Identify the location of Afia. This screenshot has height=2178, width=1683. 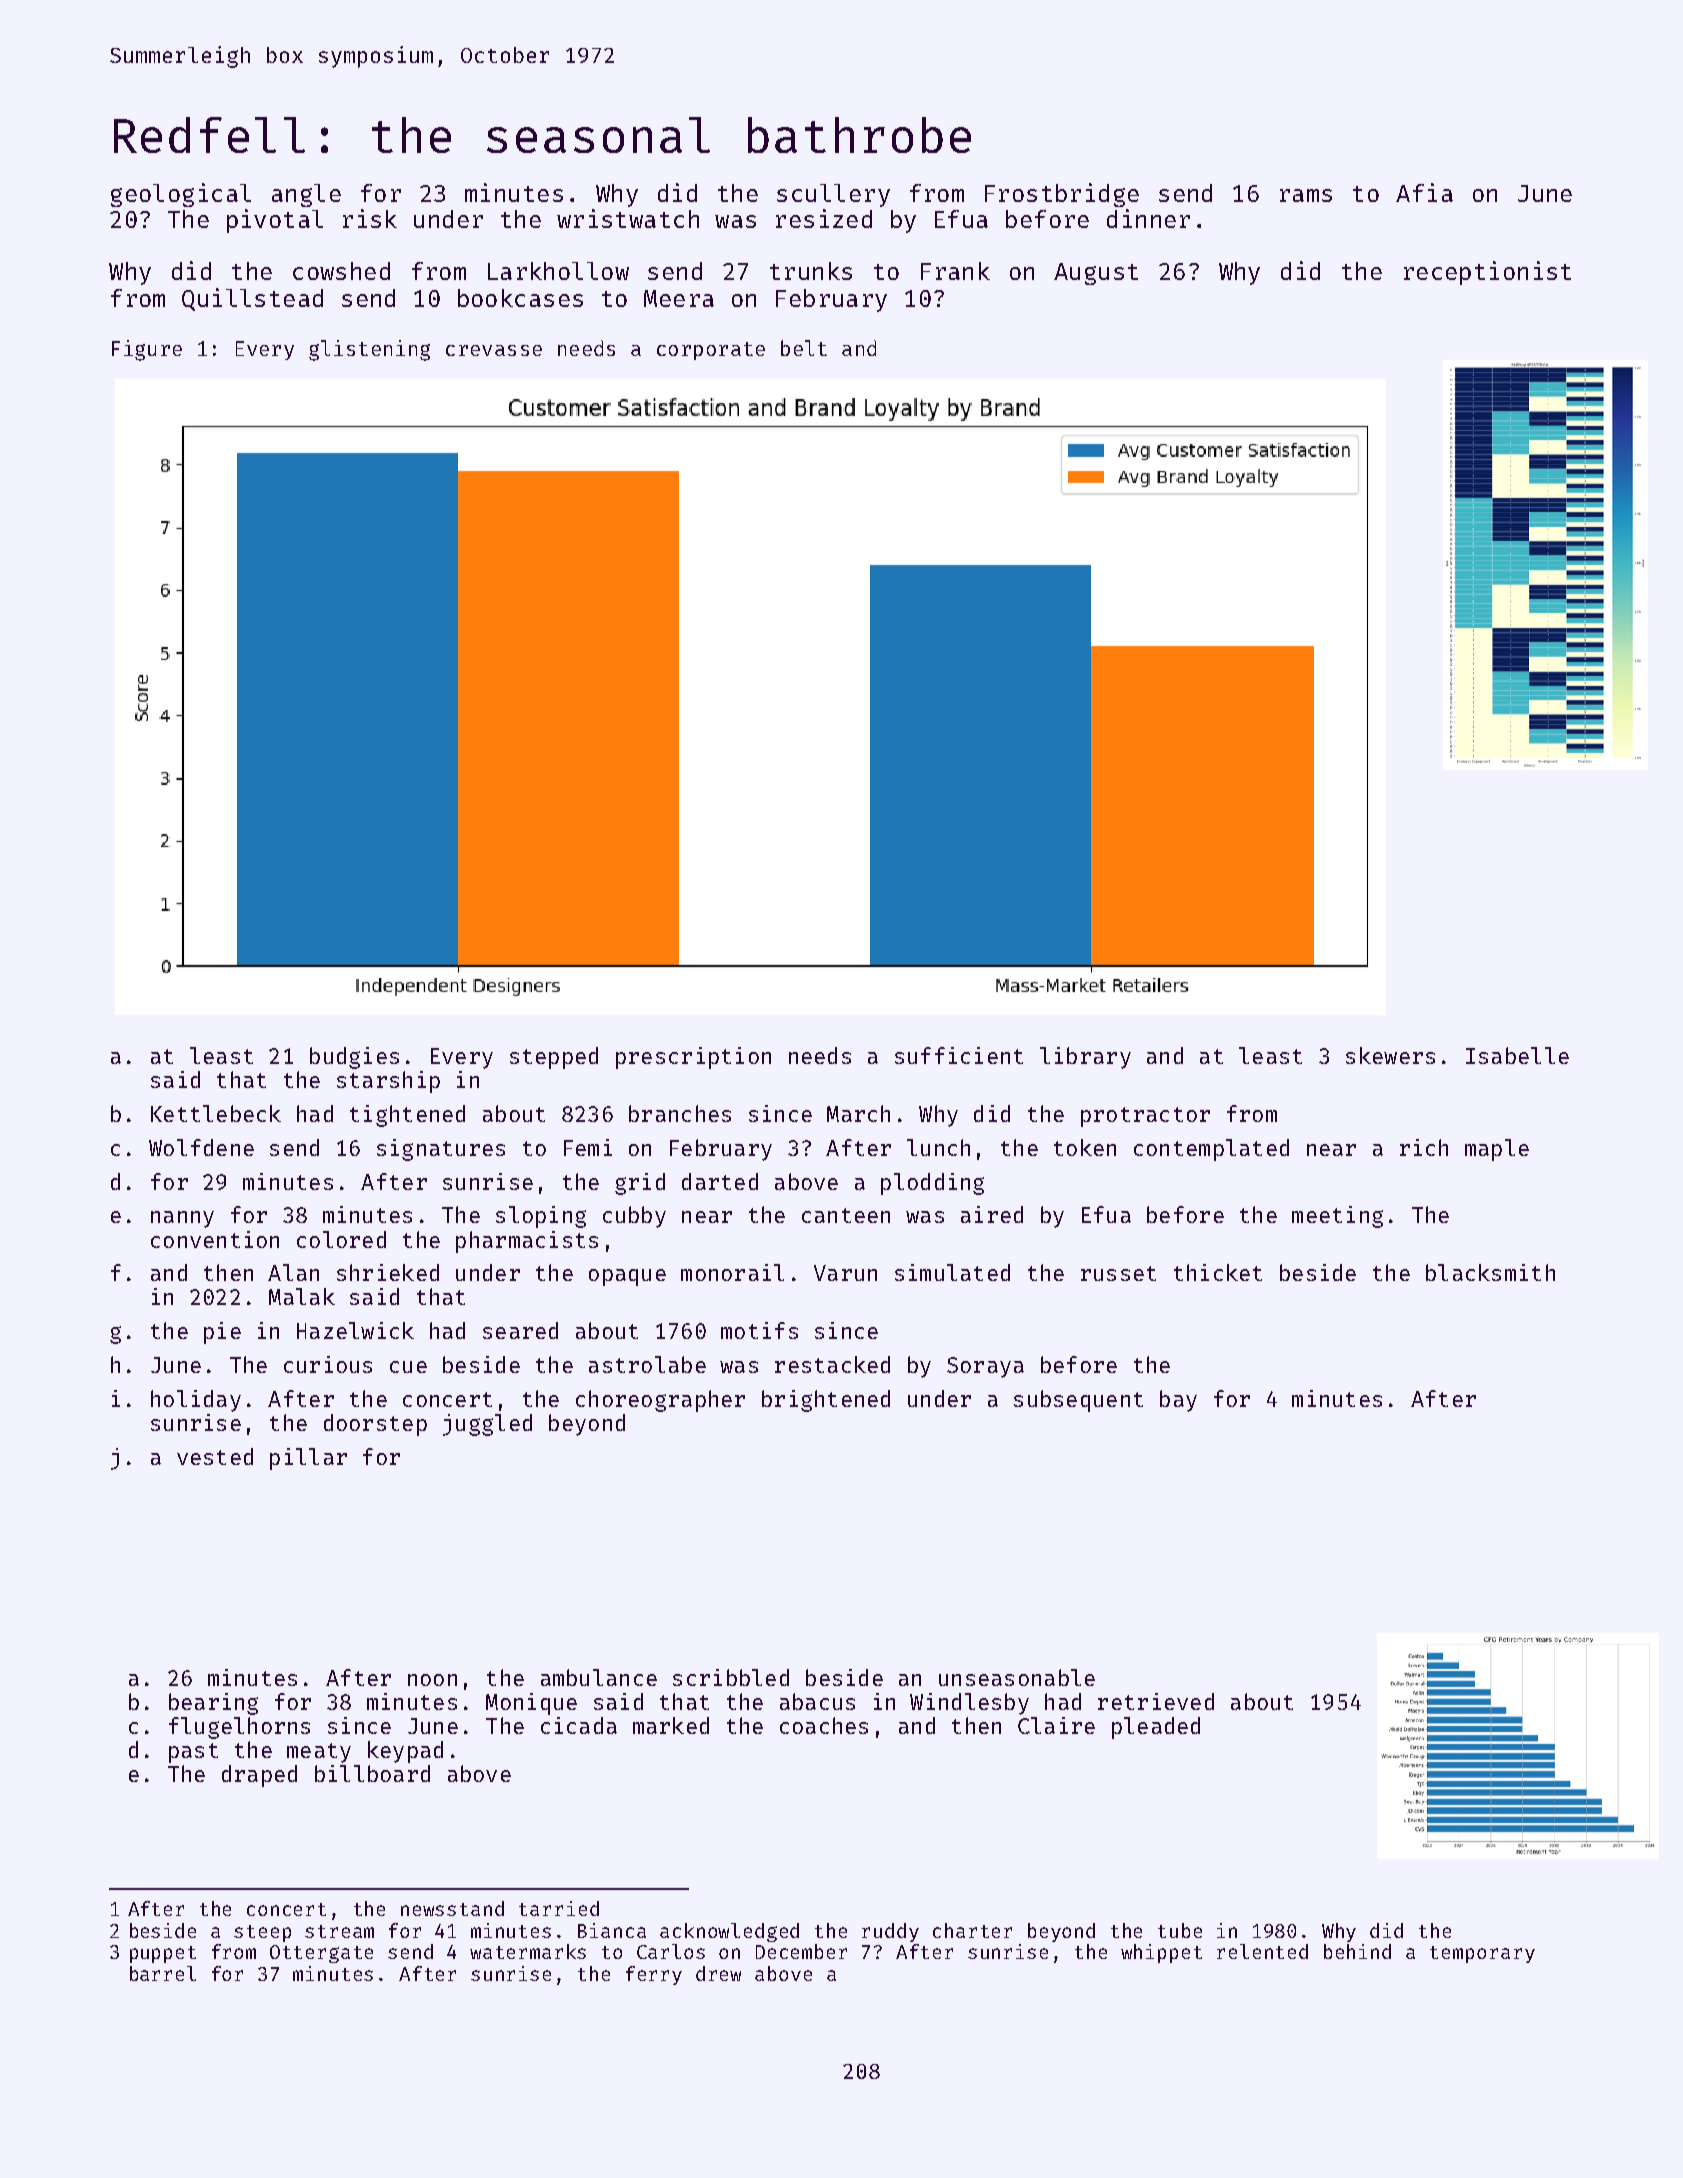
(1424, 192).
